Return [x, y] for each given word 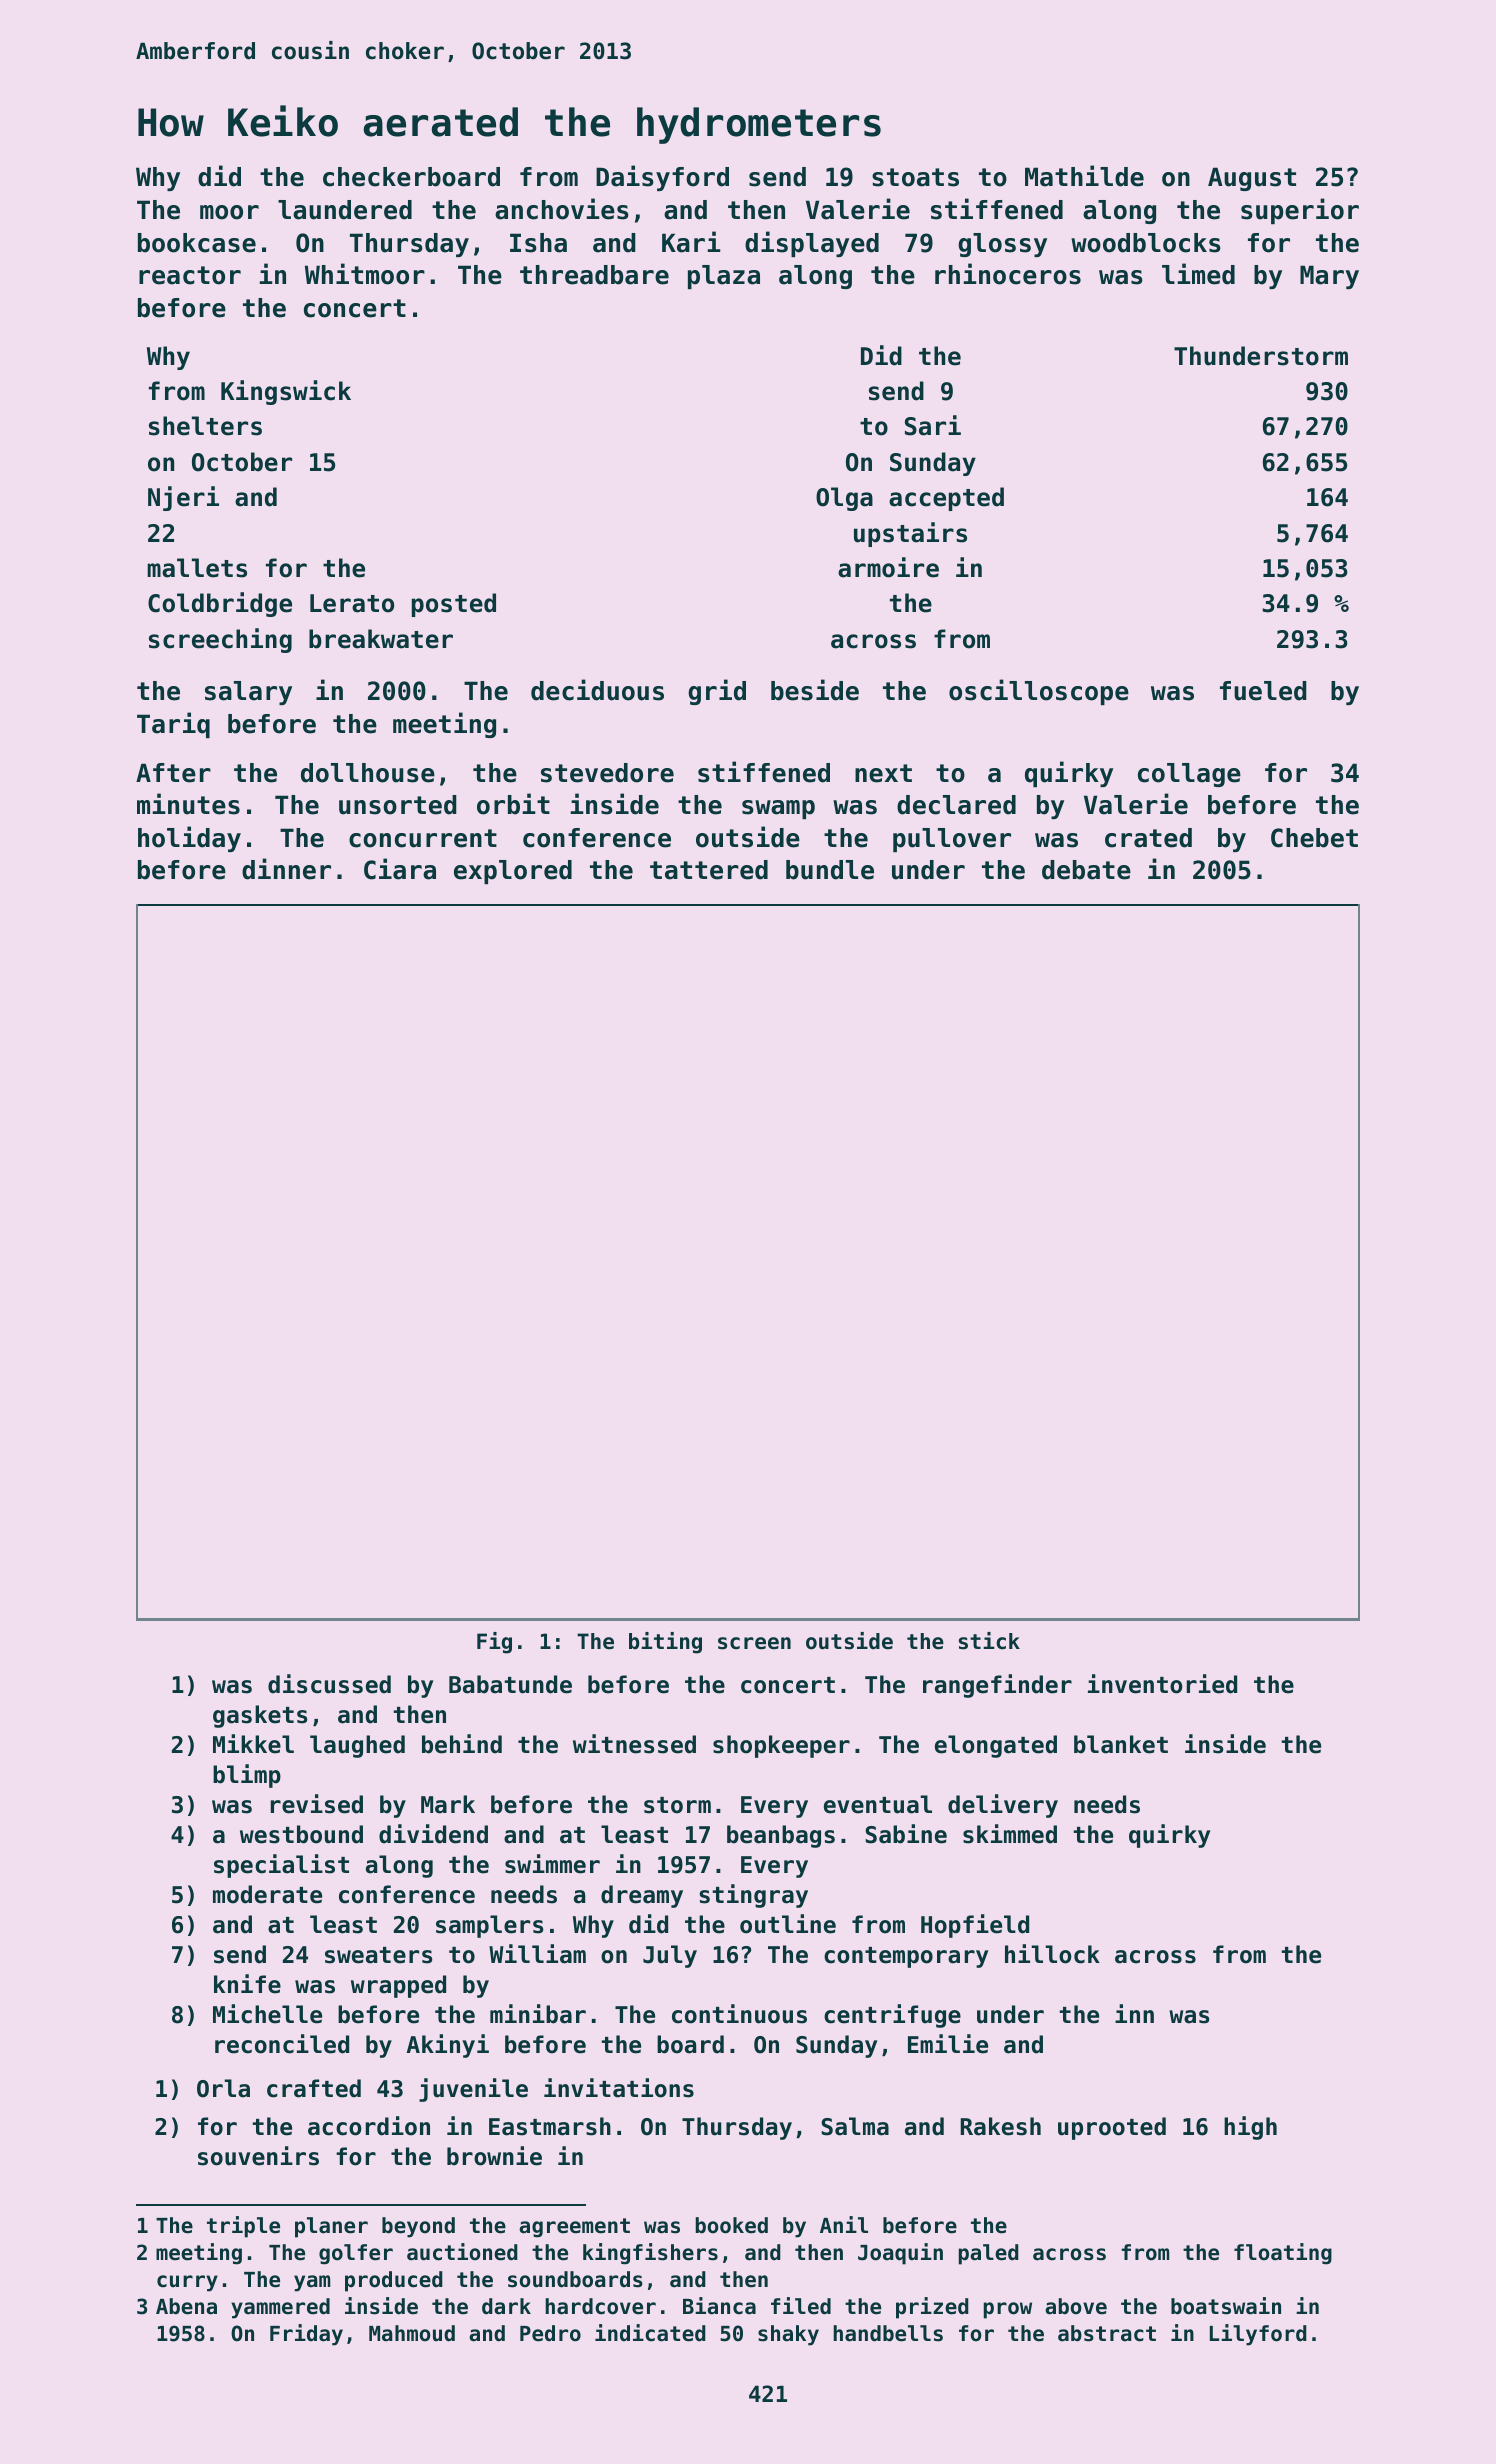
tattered [709, 870]
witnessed [634, 1744]
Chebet [1314, 838]
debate [1086, 870]
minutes [188, 804]
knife [247, 1984]
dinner [286, 869]
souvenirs [258, 2156]
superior [1300, 211]
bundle [830, 870]
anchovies [562, 209]
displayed [812, 244]
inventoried [1162, 1684]
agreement [574, 2228]
